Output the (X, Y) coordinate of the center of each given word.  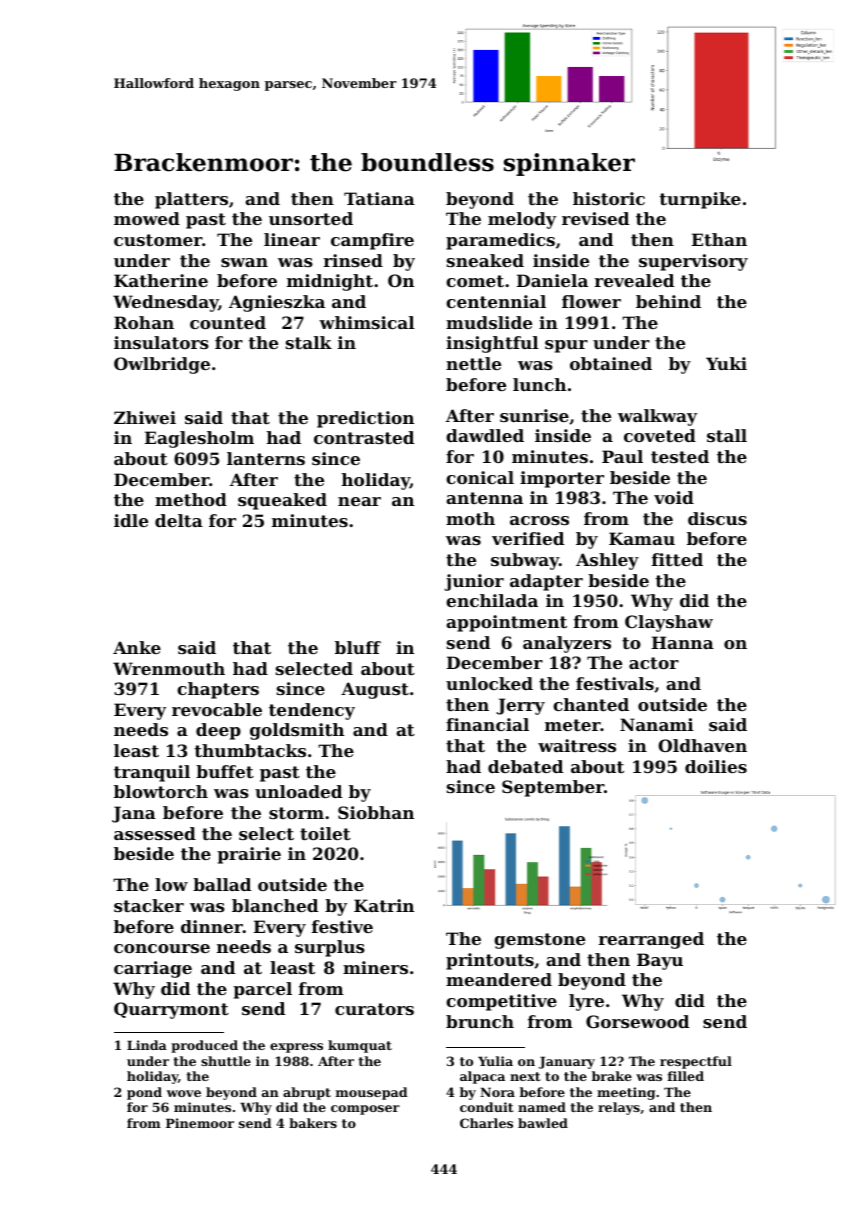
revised (595, 218)
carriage (153, 969)
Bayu (660, 961)
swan (244, 262)
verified (528, 538)
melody (522, 220)
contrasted (364, 437)
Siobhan (376, 812)
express (296, 1048)
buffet (225, 771)
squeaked (282, 501)
